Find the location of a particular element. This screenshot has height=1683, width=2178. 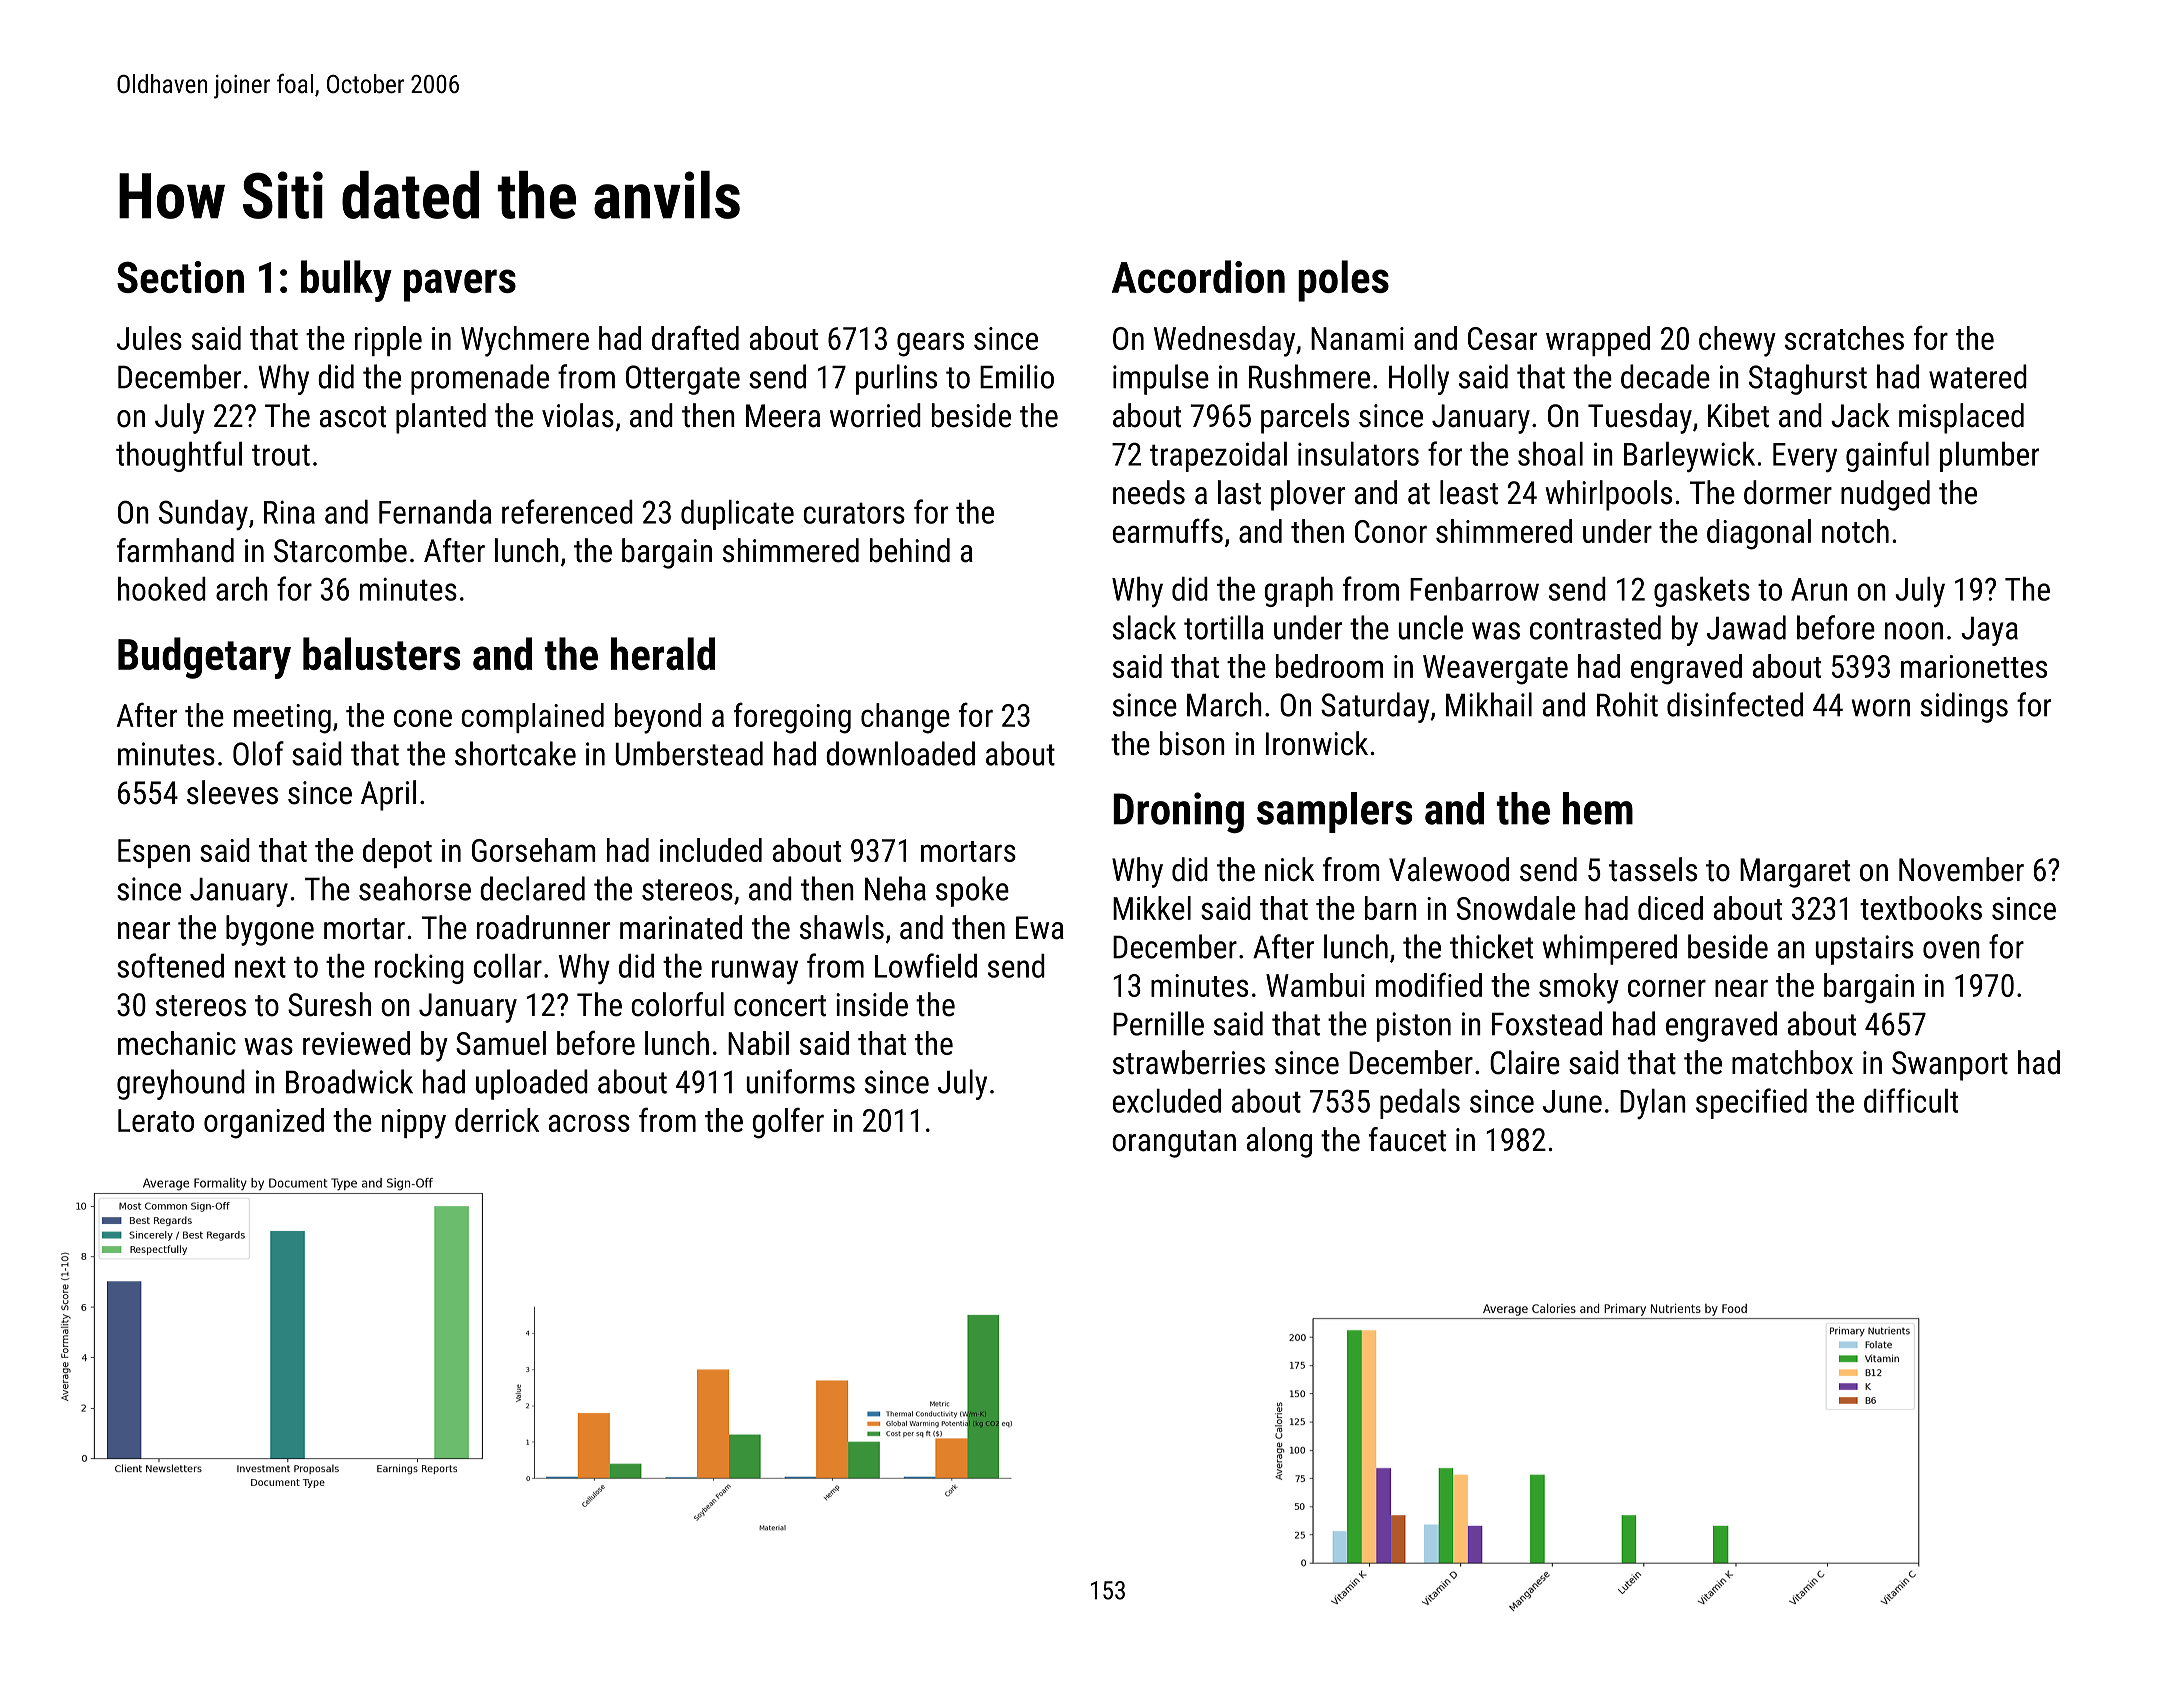

orangutan is located at coordinates (1174, 1144).
